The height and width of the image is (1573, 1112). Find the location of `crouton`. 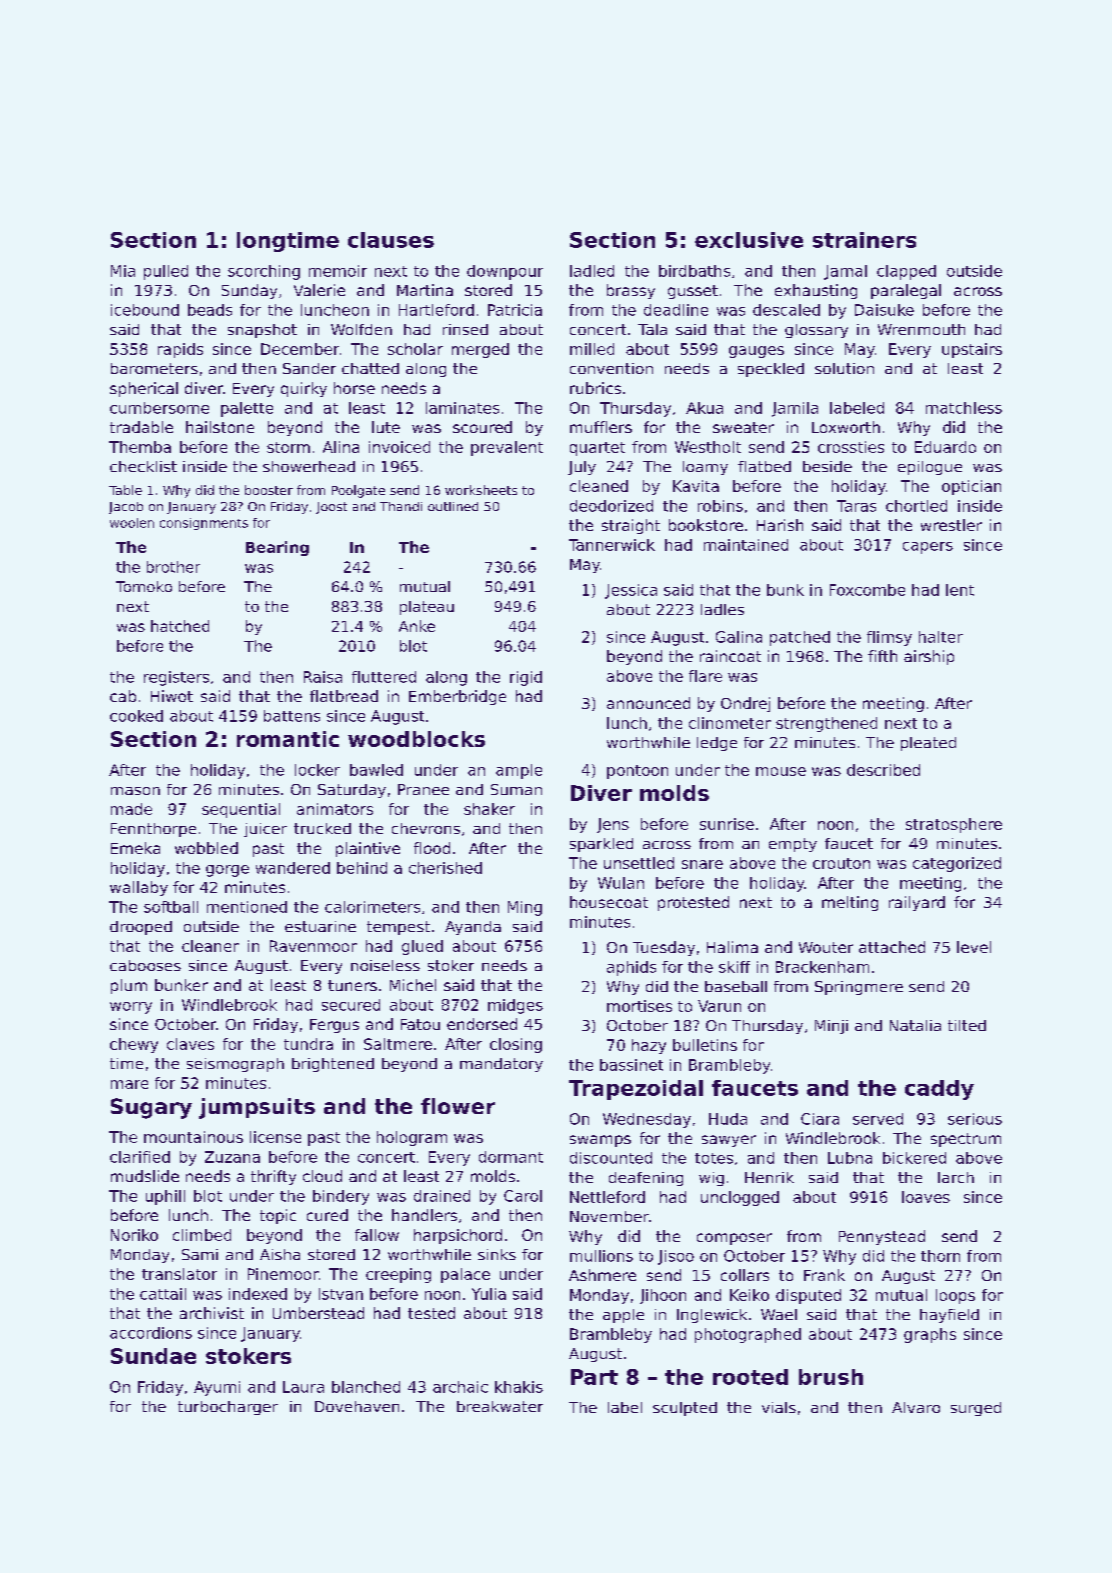

crouton is located at coordinates (841, 863).
